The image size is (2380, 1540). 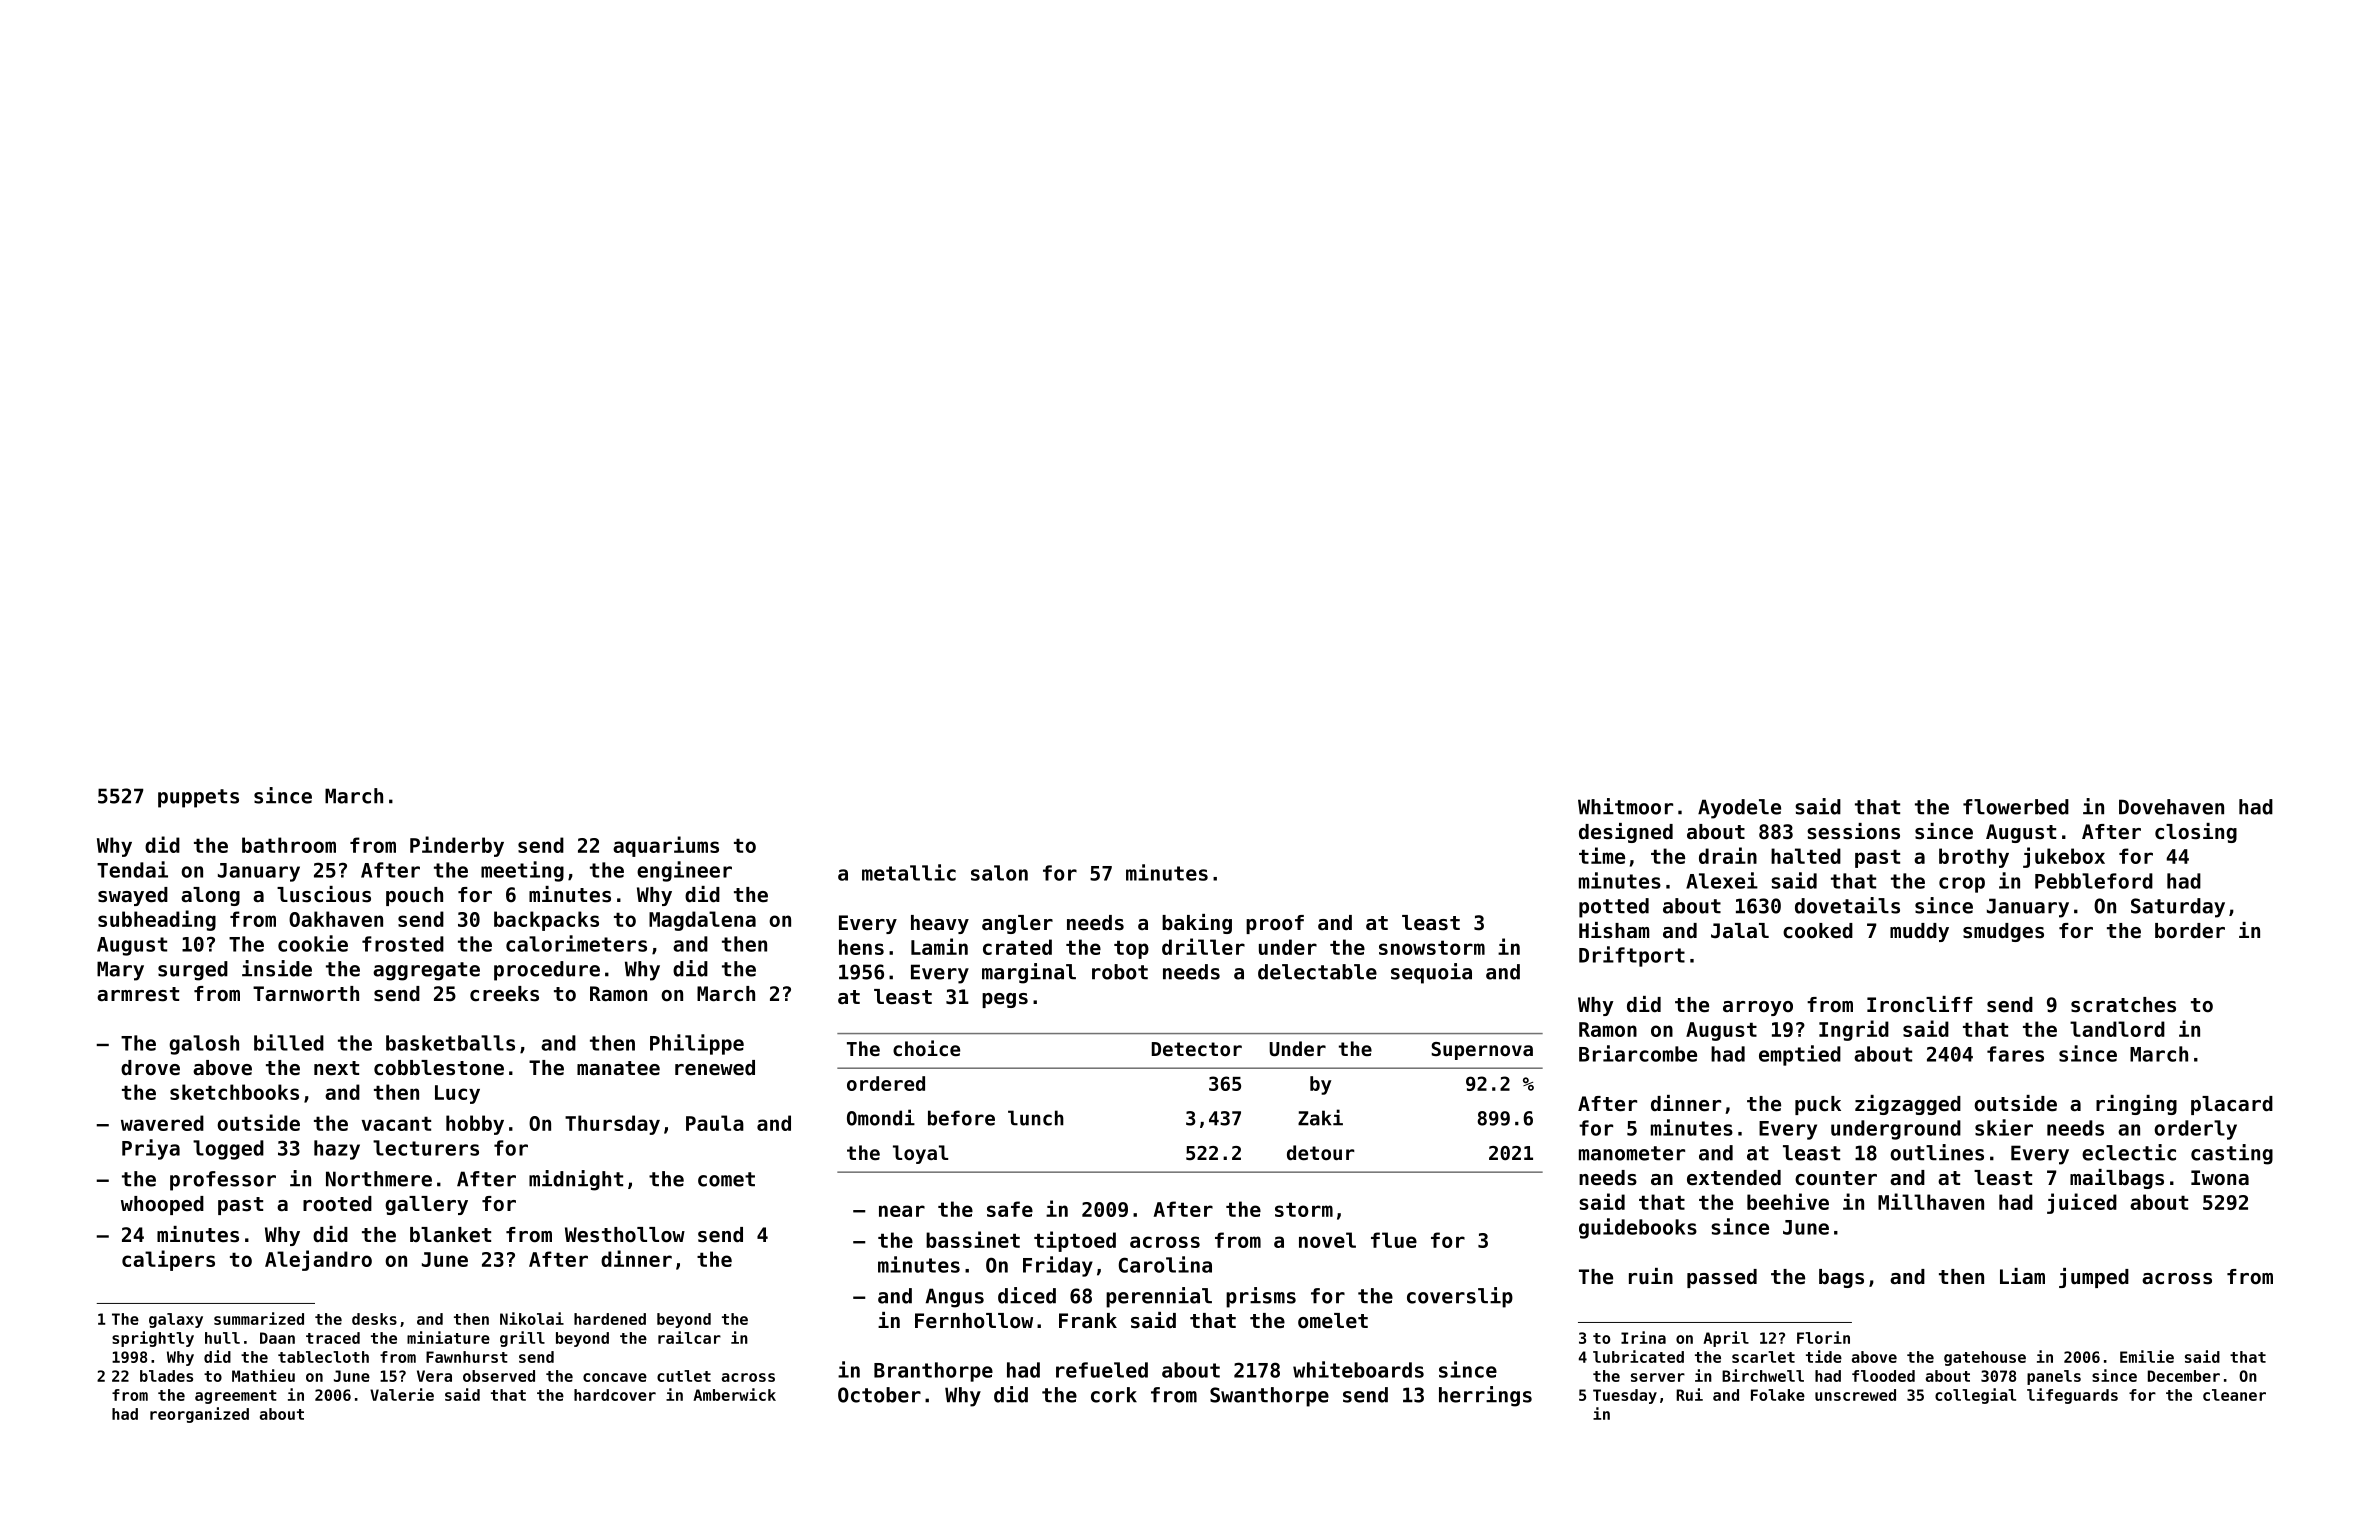 What do you see at coordinates (450, 1043) in the screenshot?
I see `basketballs` at bounding box center [450, 1043].
